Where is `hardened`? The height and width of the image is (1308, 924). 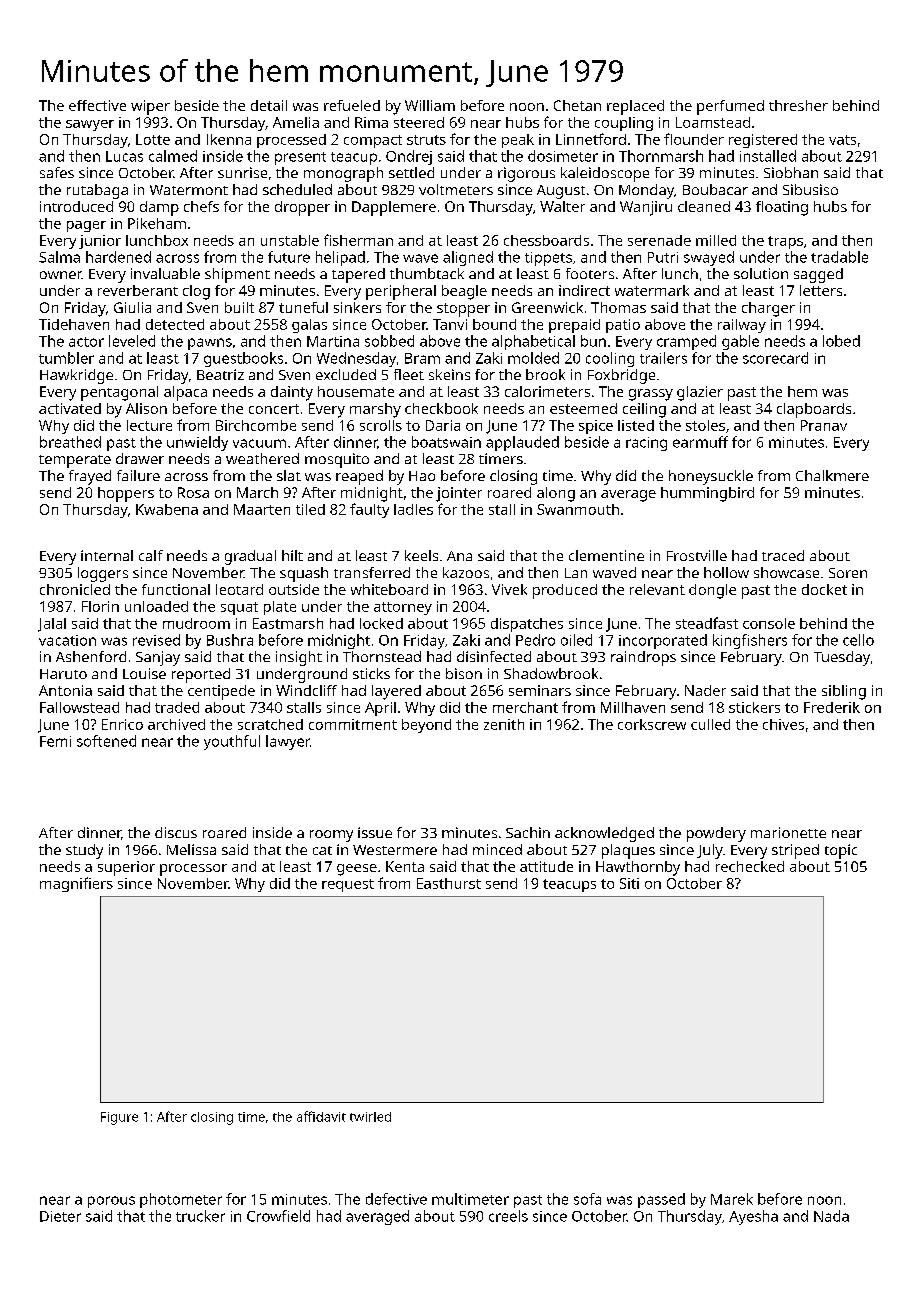
hardened is located at coordinates (118, 257).
